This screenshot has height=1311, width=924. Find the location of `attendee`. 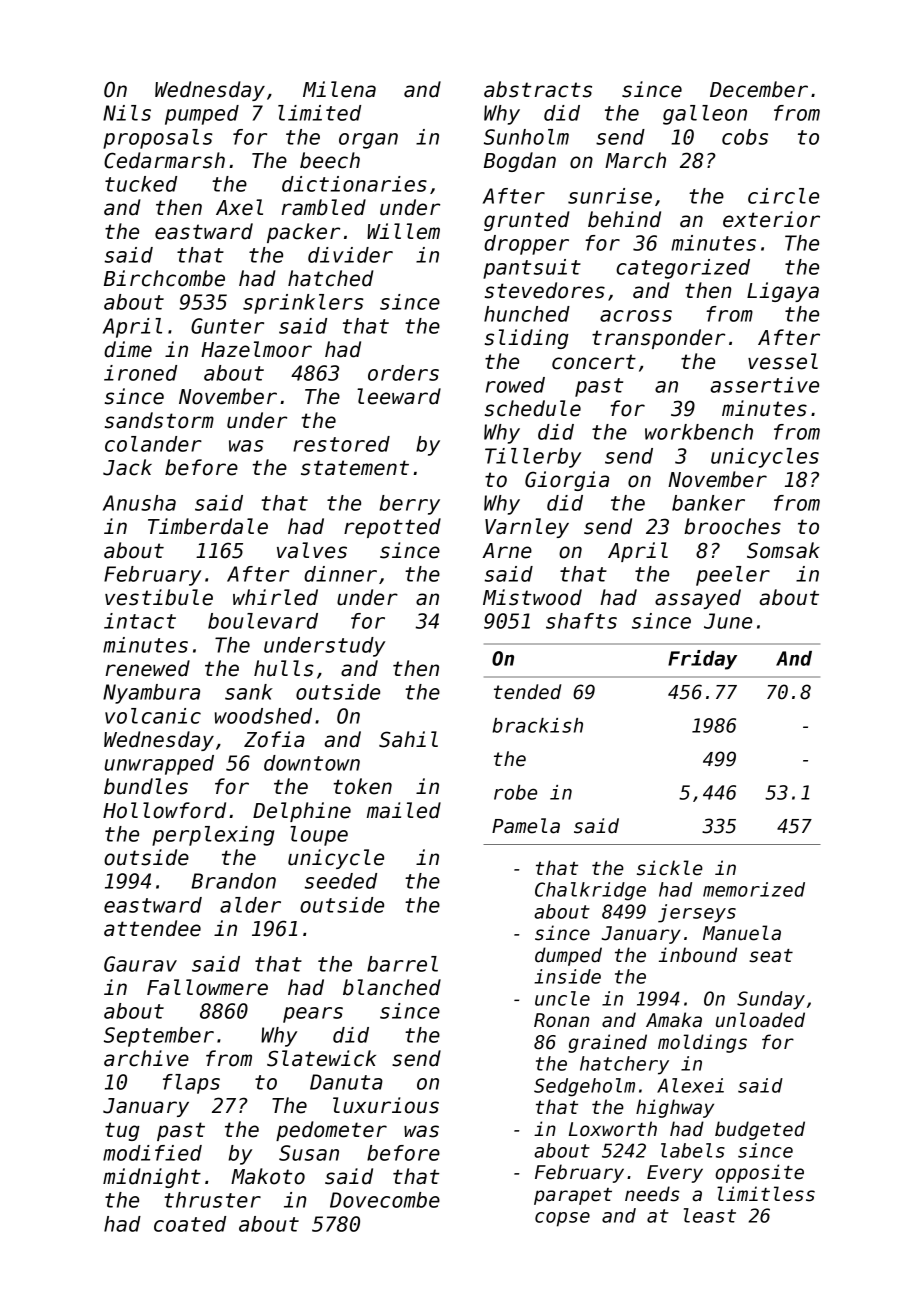

attendee is located at coordinates (152, 928).
